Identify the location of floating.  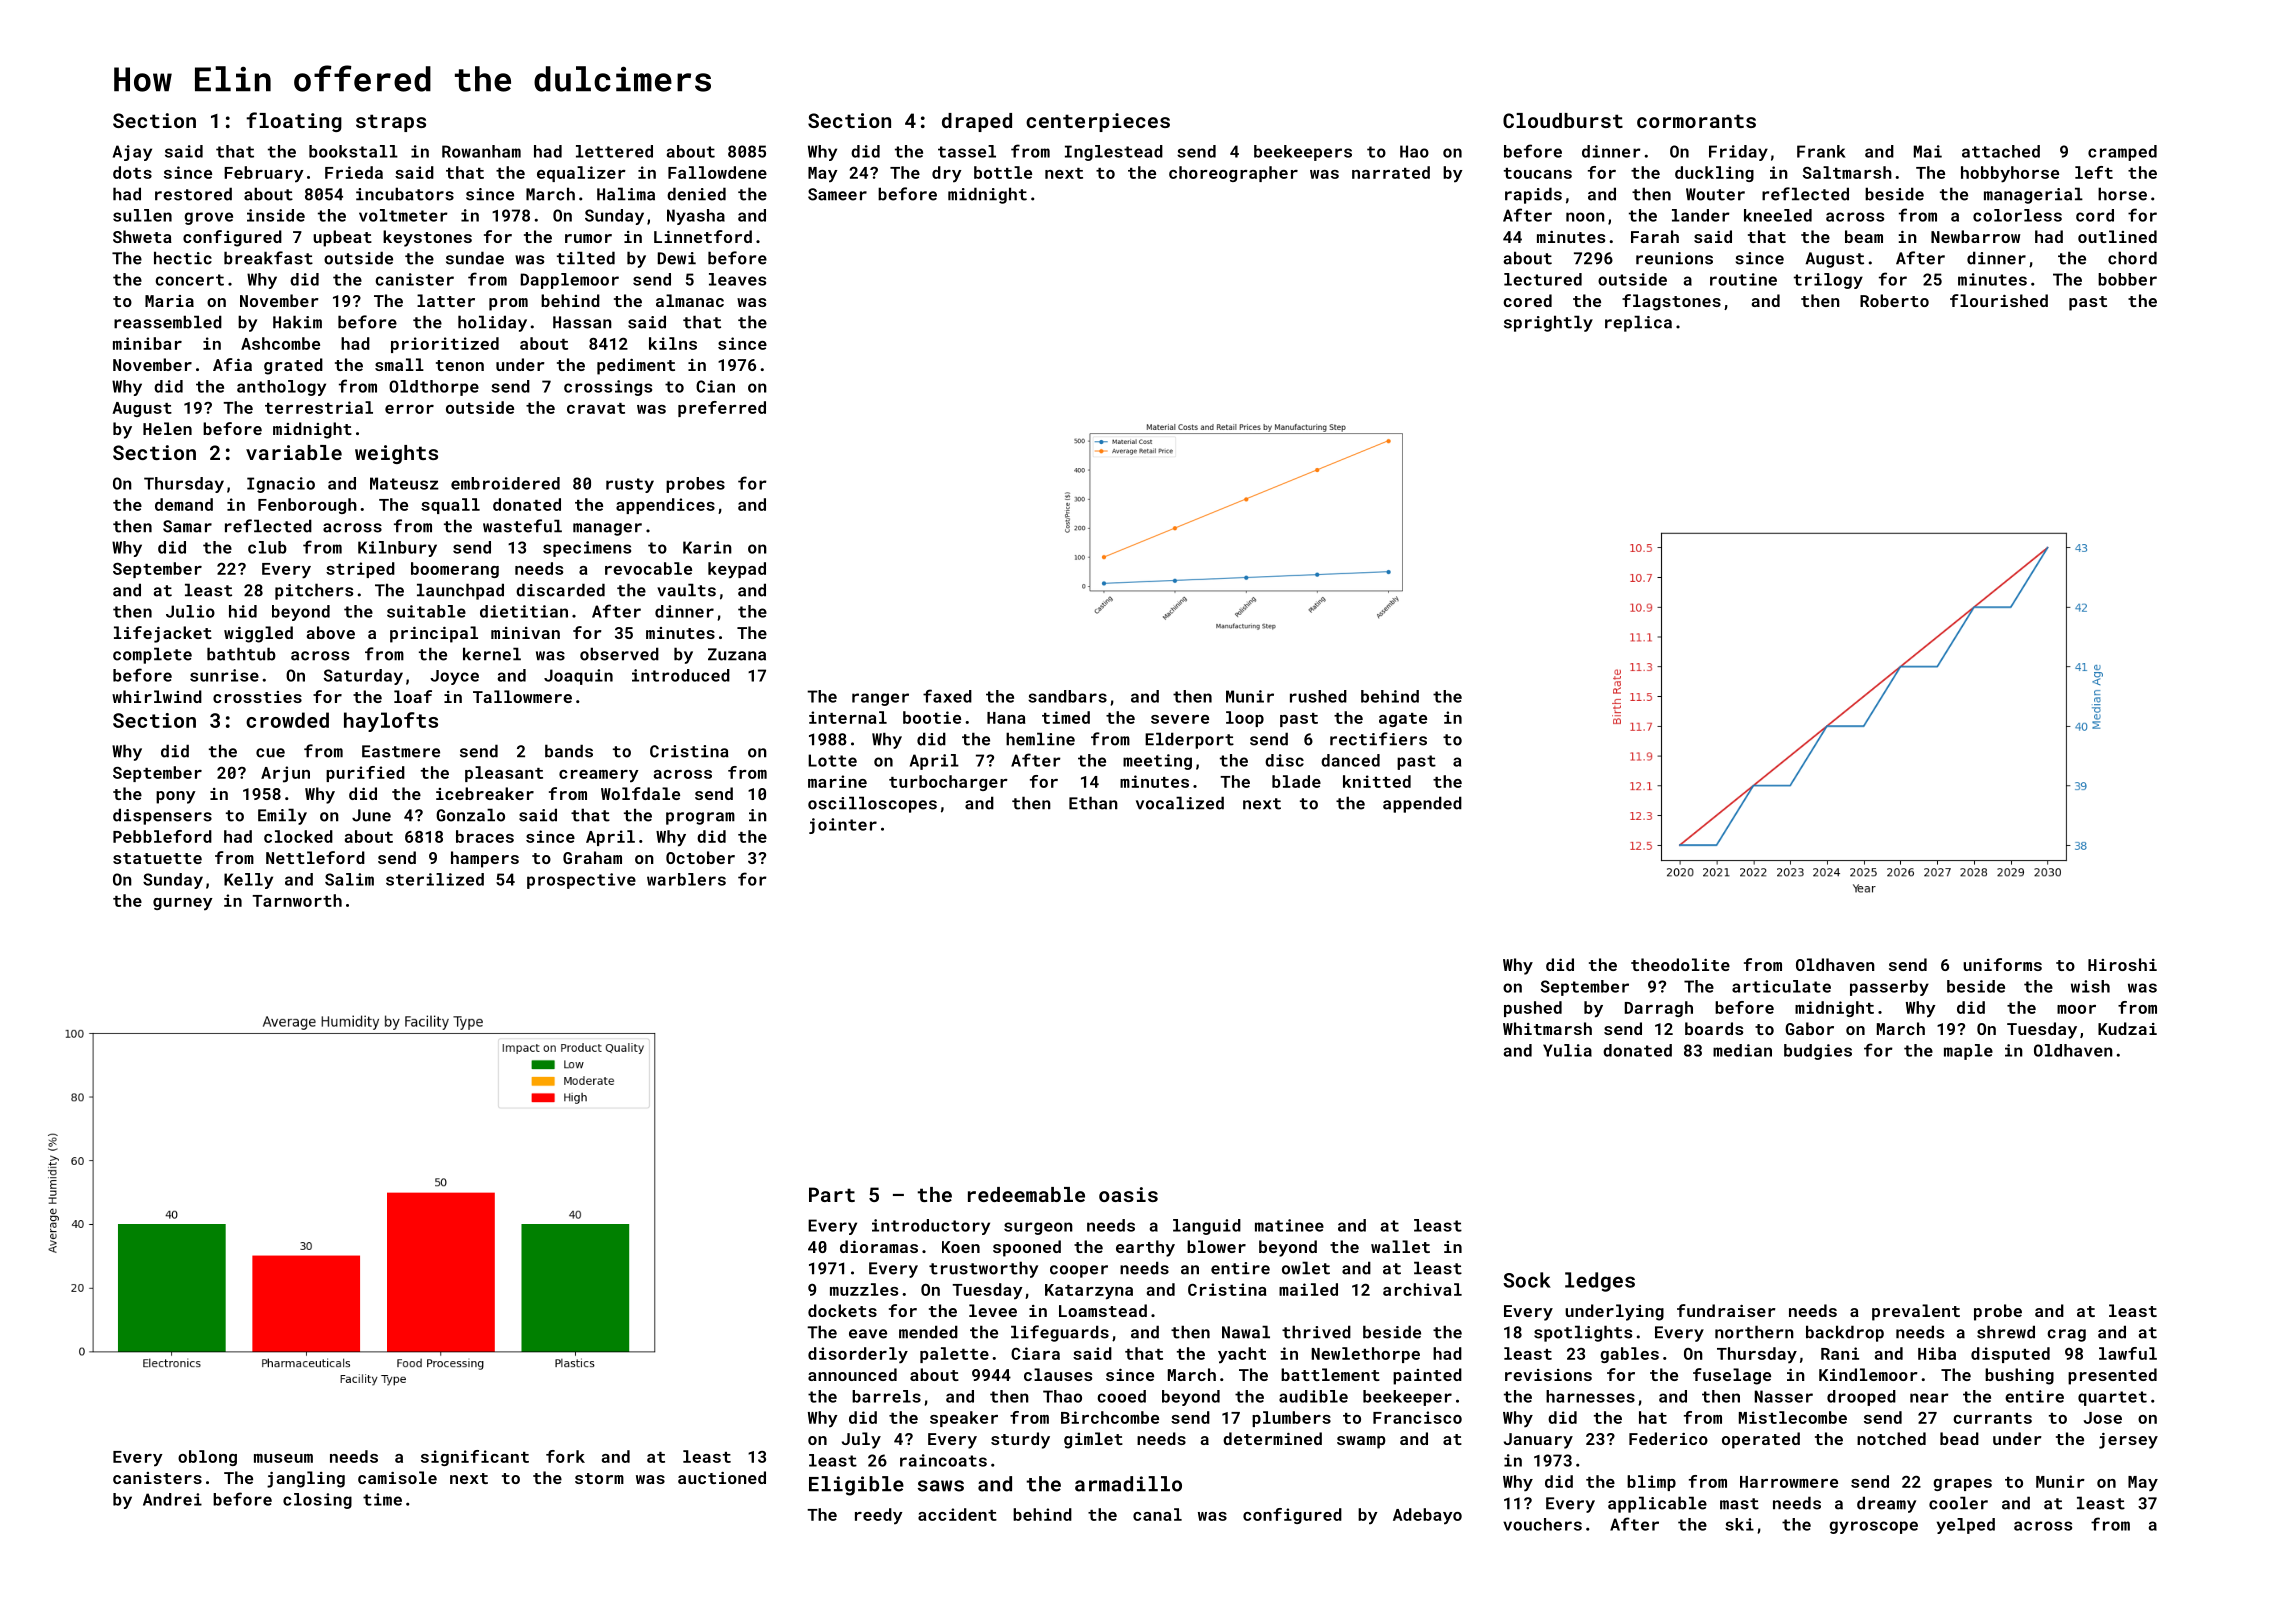
(294, 122).
